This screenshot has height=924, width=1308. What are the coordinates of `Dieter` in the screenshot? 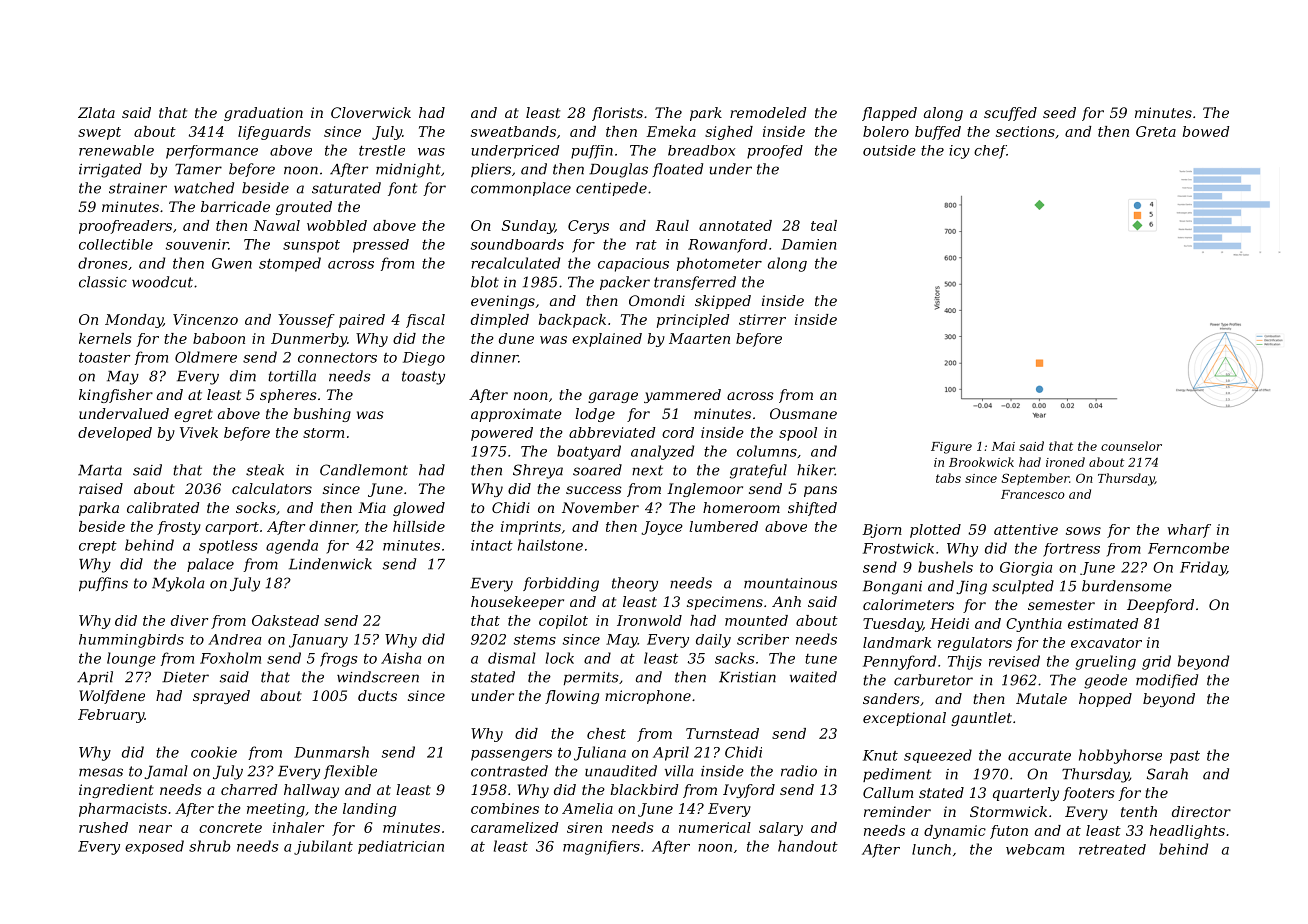 It's located at (185, 677).
